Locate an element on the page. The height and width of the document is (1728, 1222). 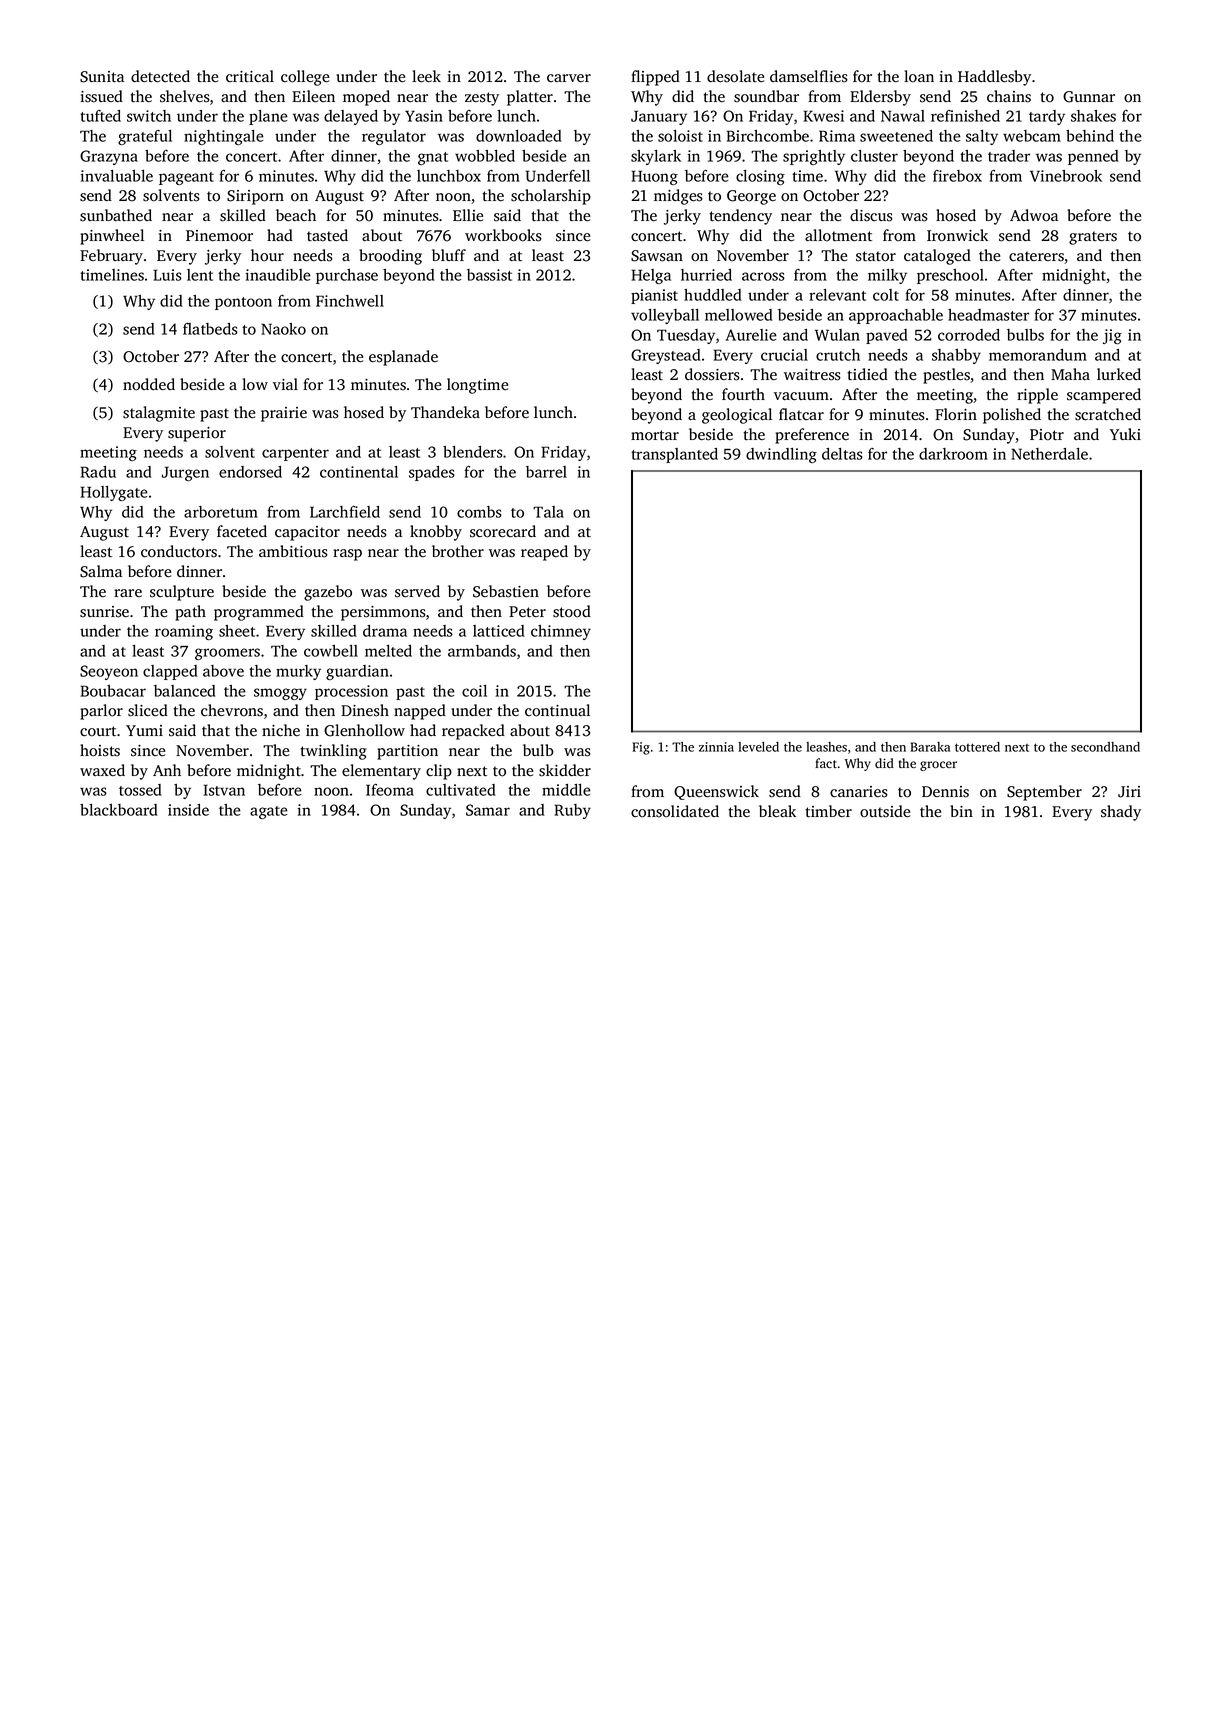
inside is located at coordinates (188, 810).
